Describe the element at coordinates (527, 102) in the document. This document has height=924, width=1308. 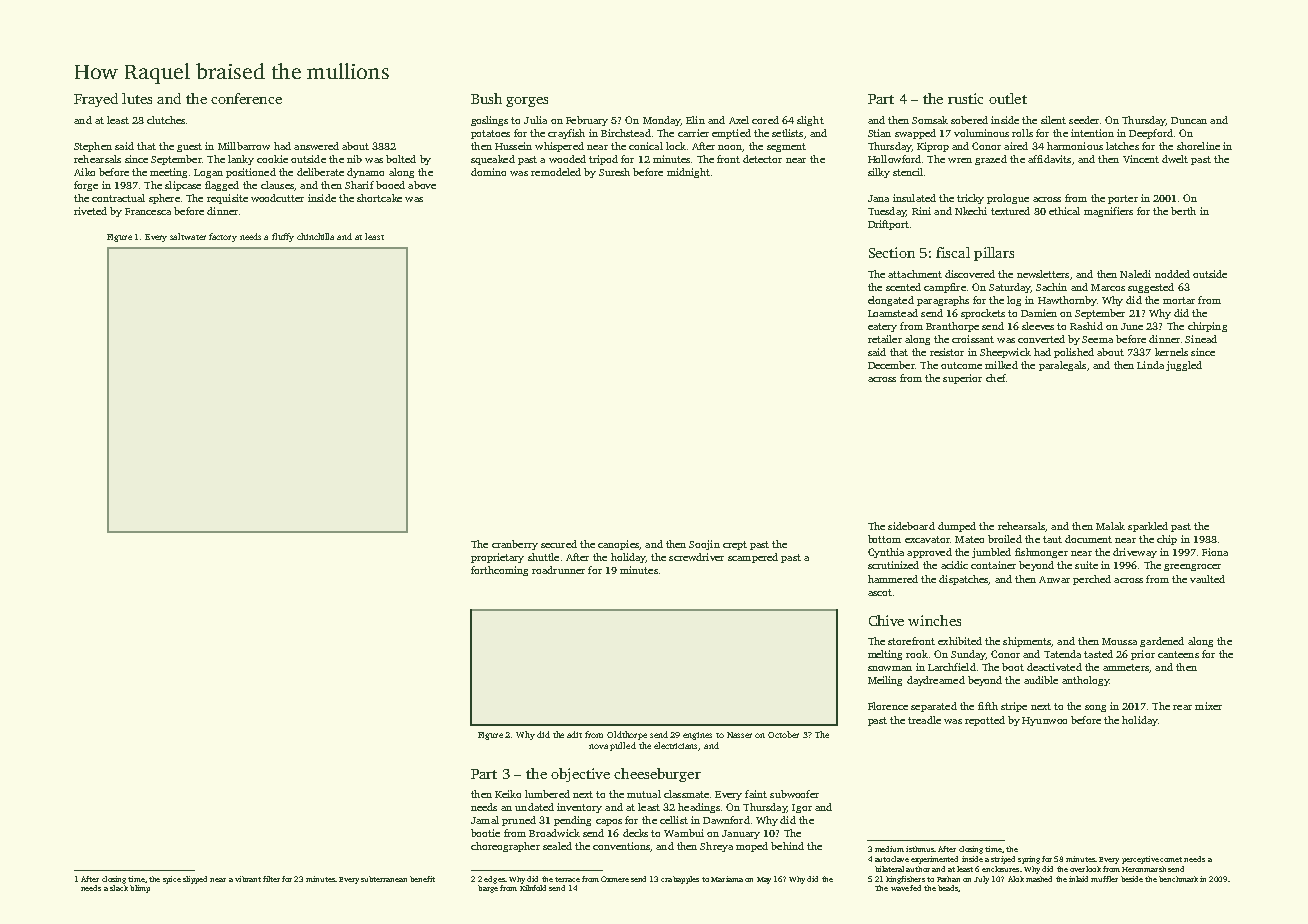
I see `gorges` at that location.
